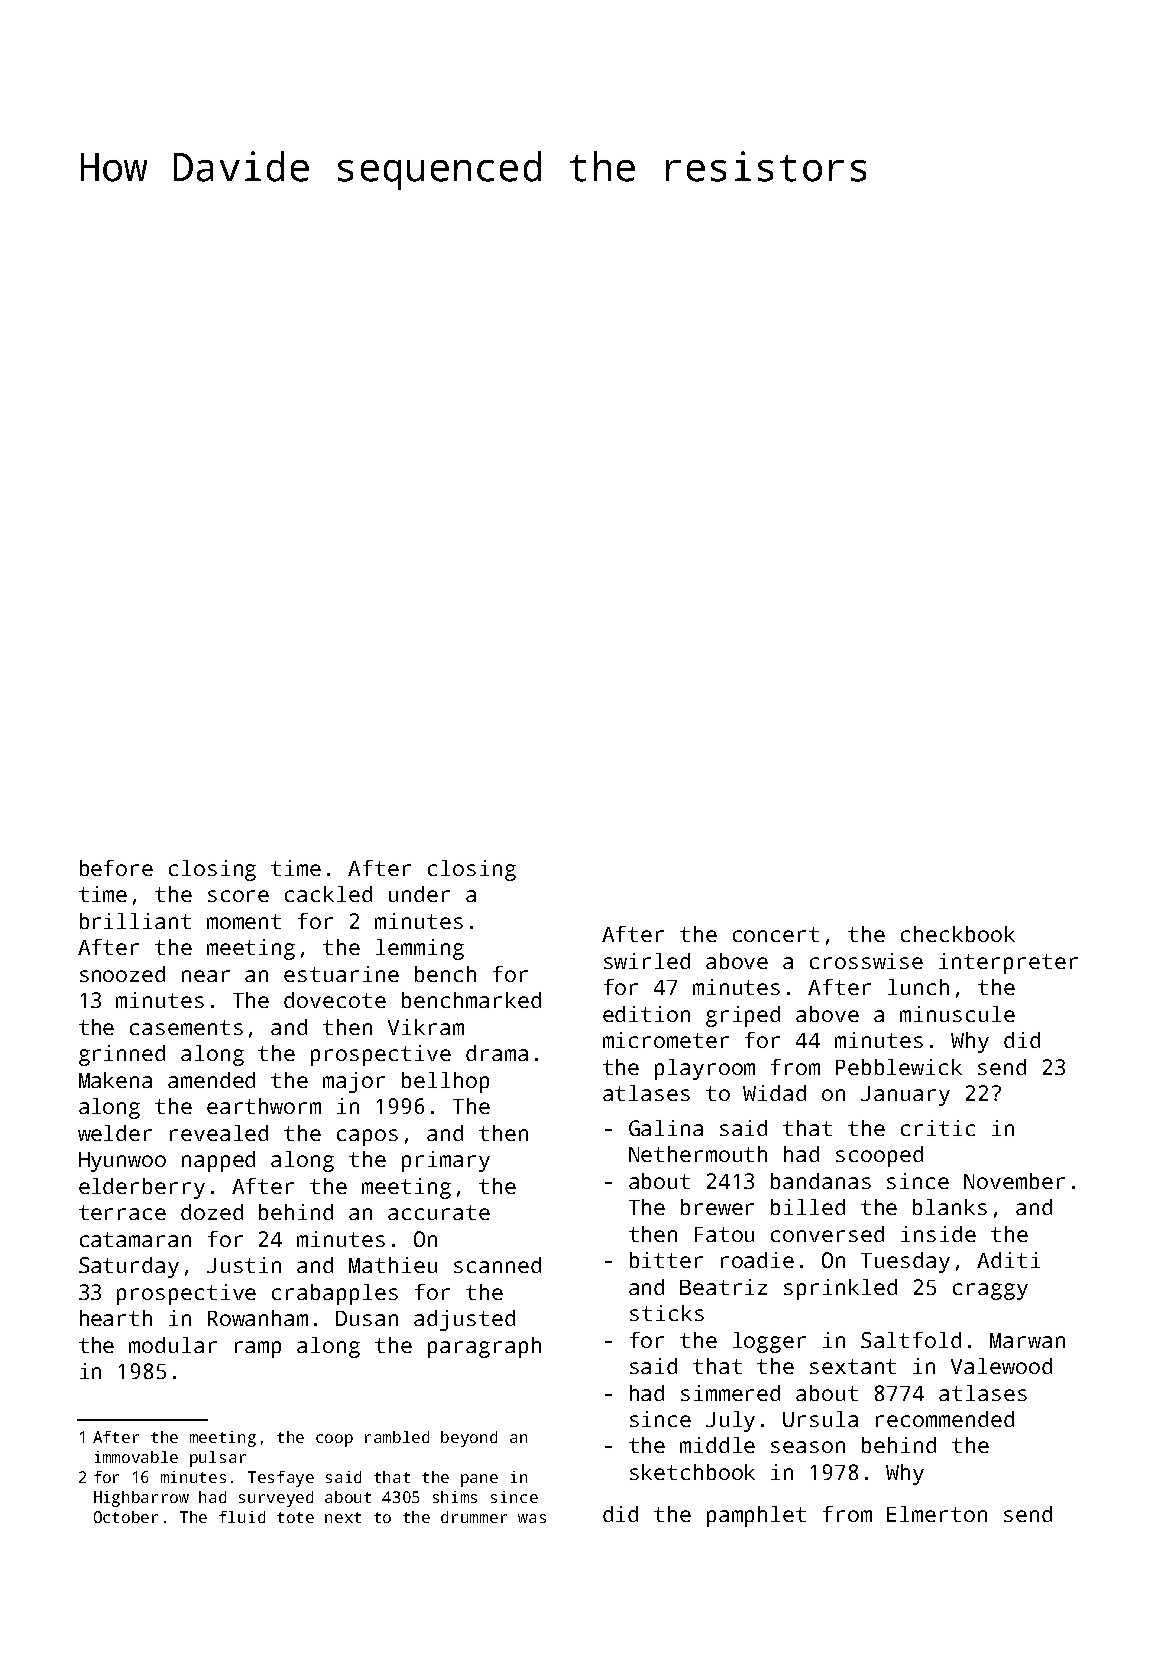 This page has width=1165, height=1654. What do you see at coordinates (116, 868) in the page?
I see `before` at bounding box center [116, 868].
